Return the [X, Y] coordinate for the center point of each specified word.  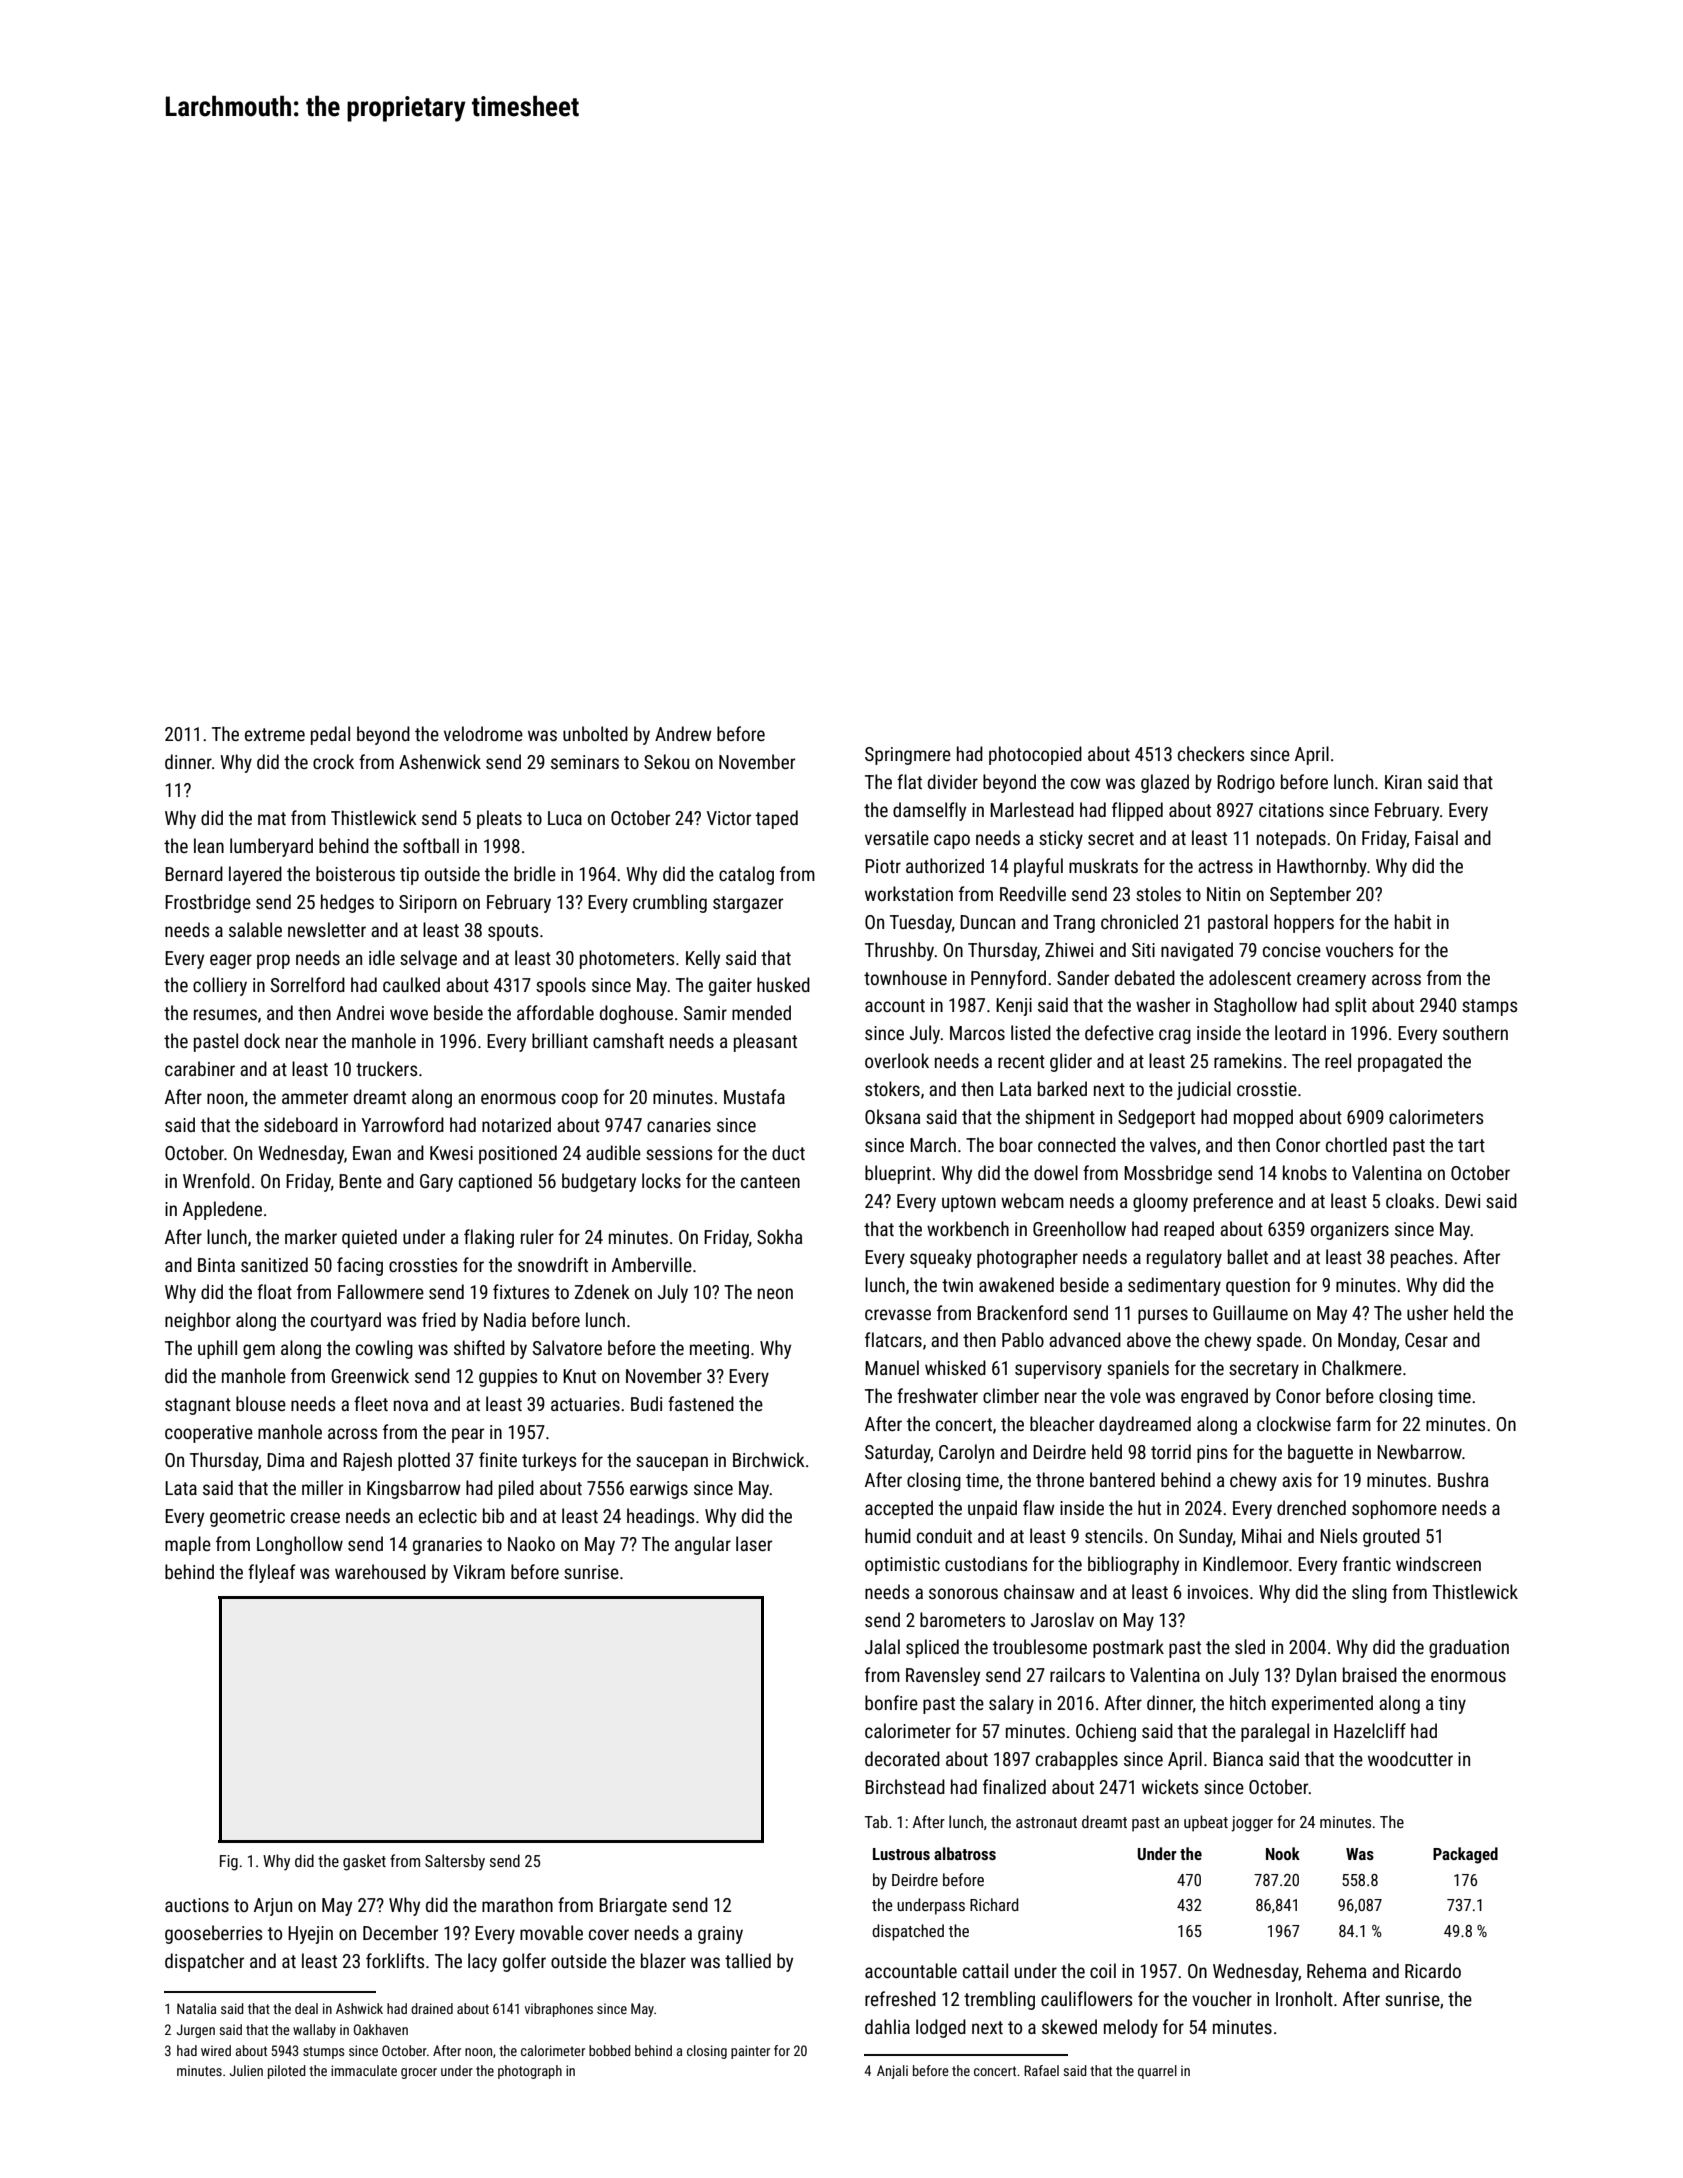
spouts [513, 932]
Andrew [683, 733]
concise [1292, 950]
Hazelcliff [1370, 1730]
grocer [419, 2073]
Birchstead [905, 1786]
